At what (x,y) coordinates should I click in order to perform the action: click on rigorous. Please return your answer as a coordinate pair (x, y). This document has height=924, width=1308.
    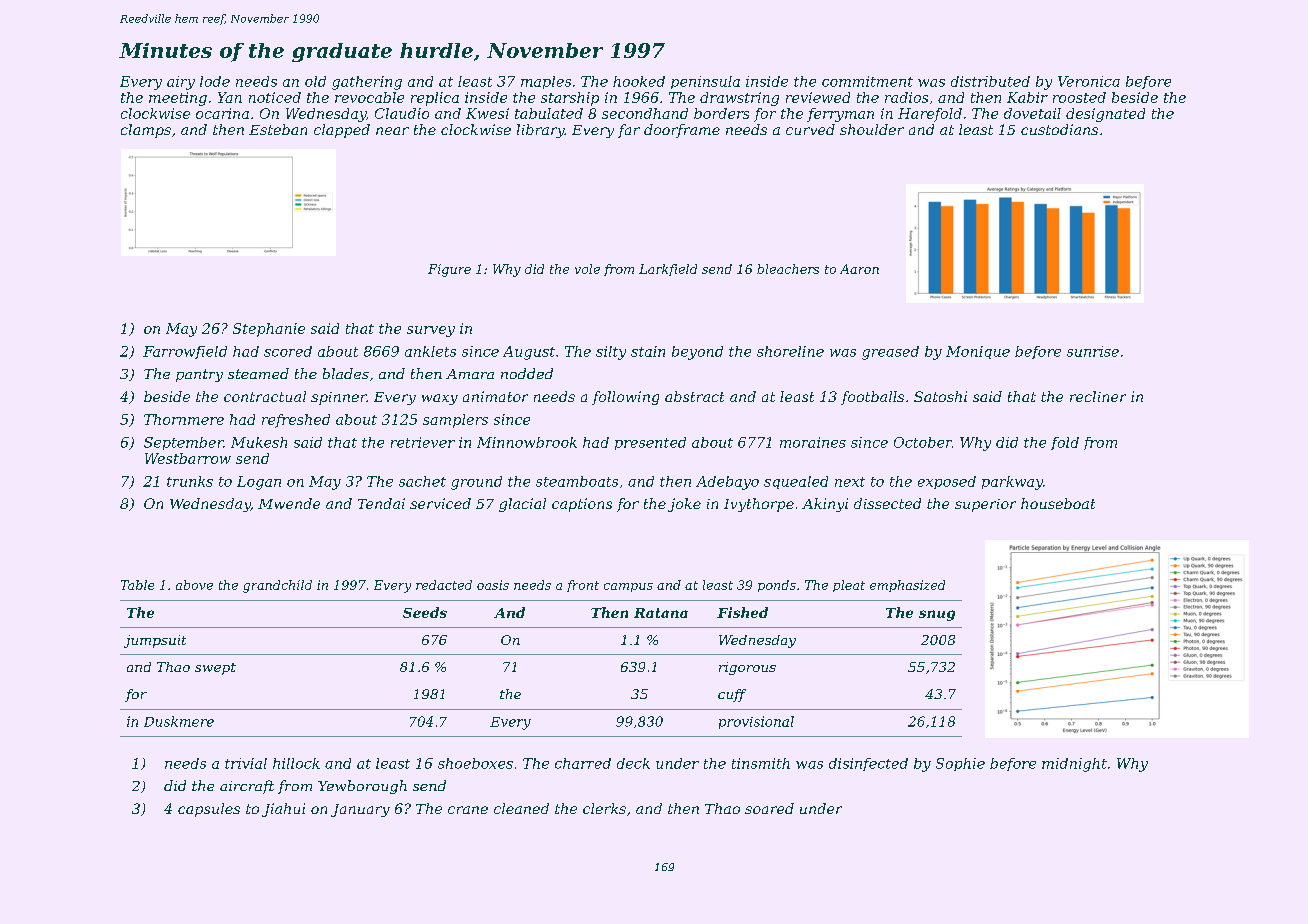
    Looking at the image, I should click on (747, 668).
